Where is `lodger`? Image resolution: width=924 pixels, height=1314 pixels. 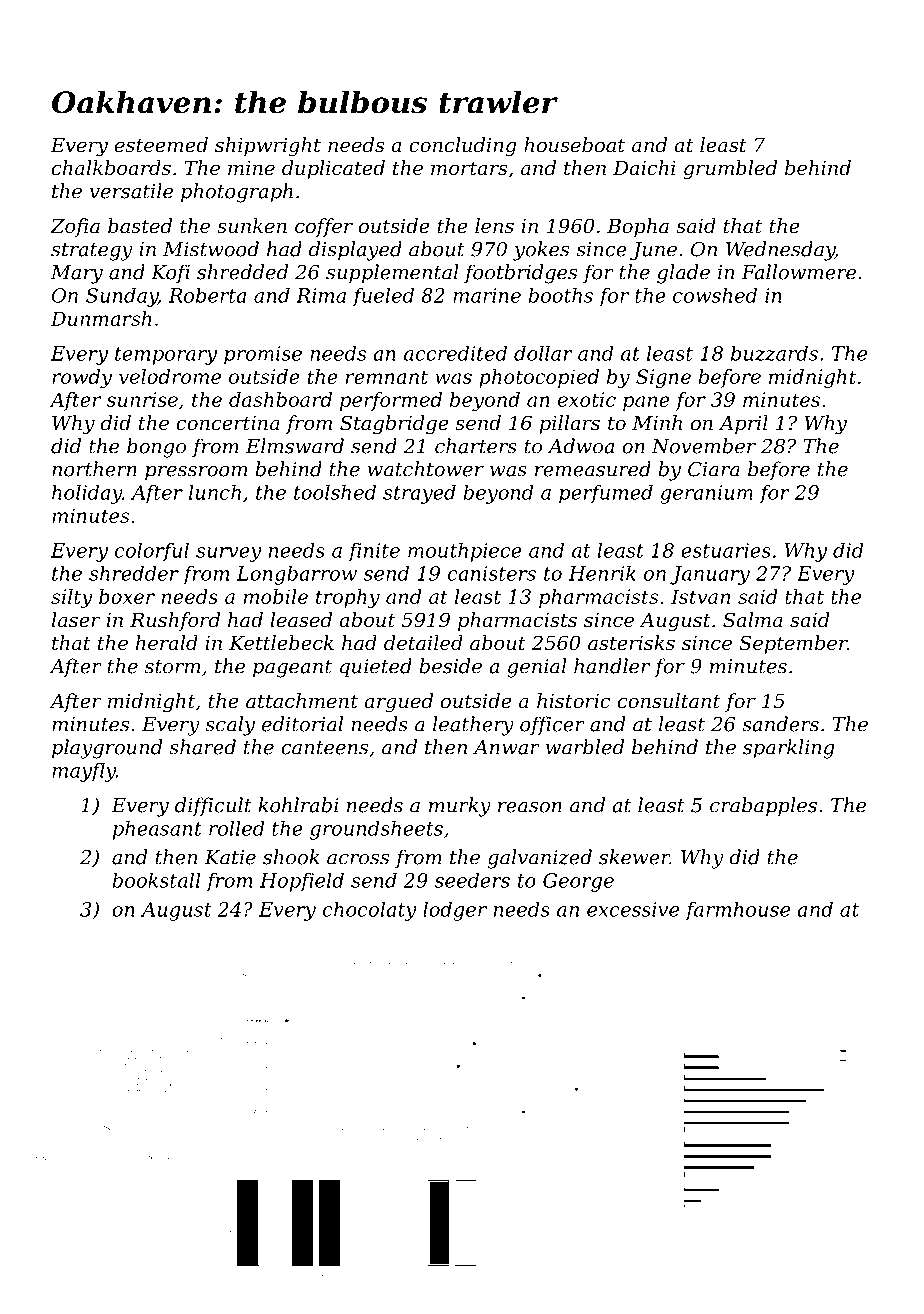
lodger is located at coordinates (455, 911).
